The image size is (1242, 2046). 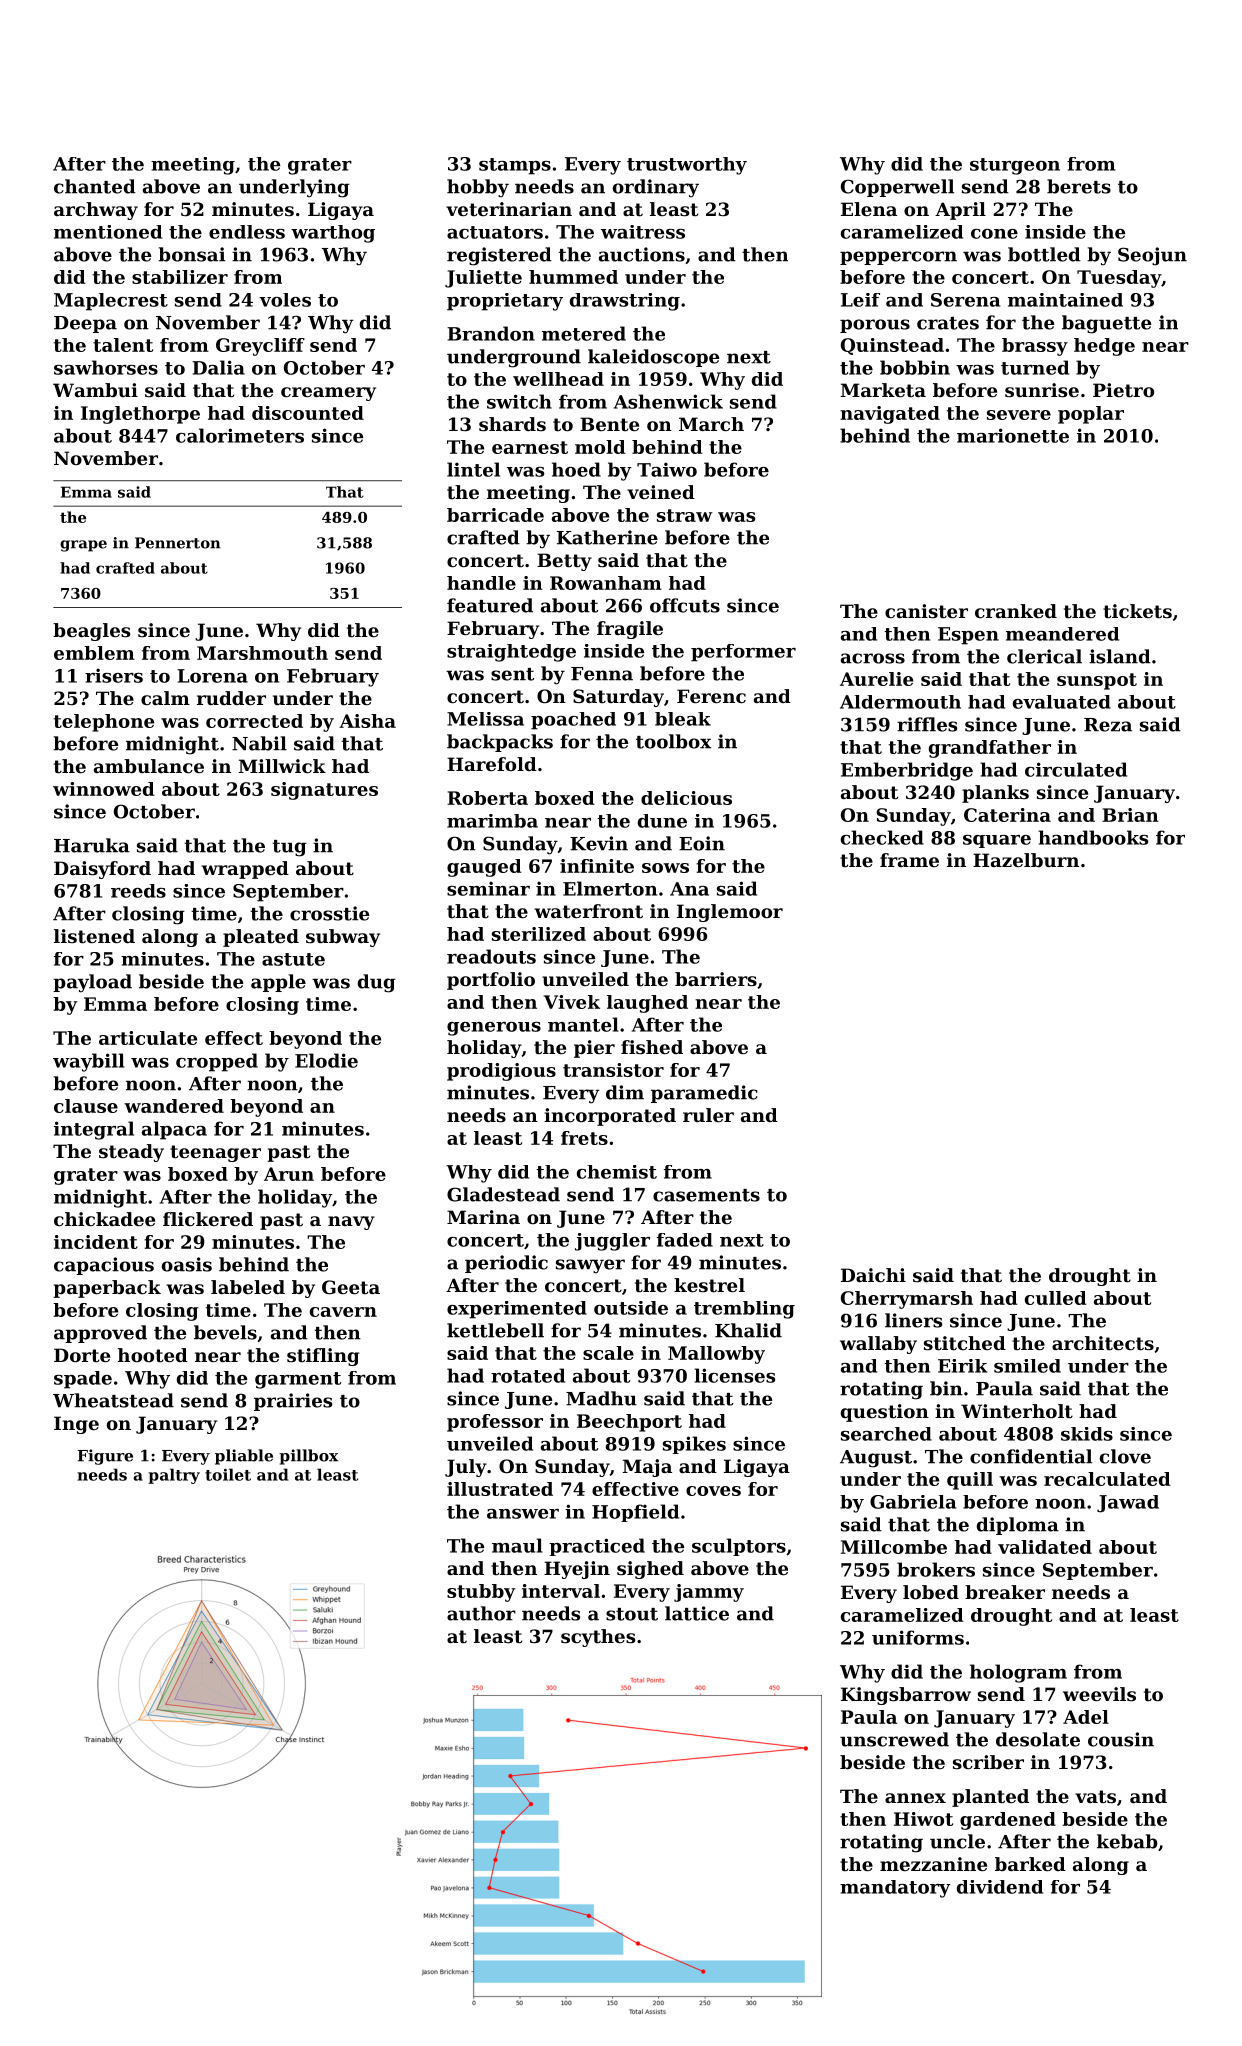 I want to click on Hazelburn, so click(x=1026, y=860).
